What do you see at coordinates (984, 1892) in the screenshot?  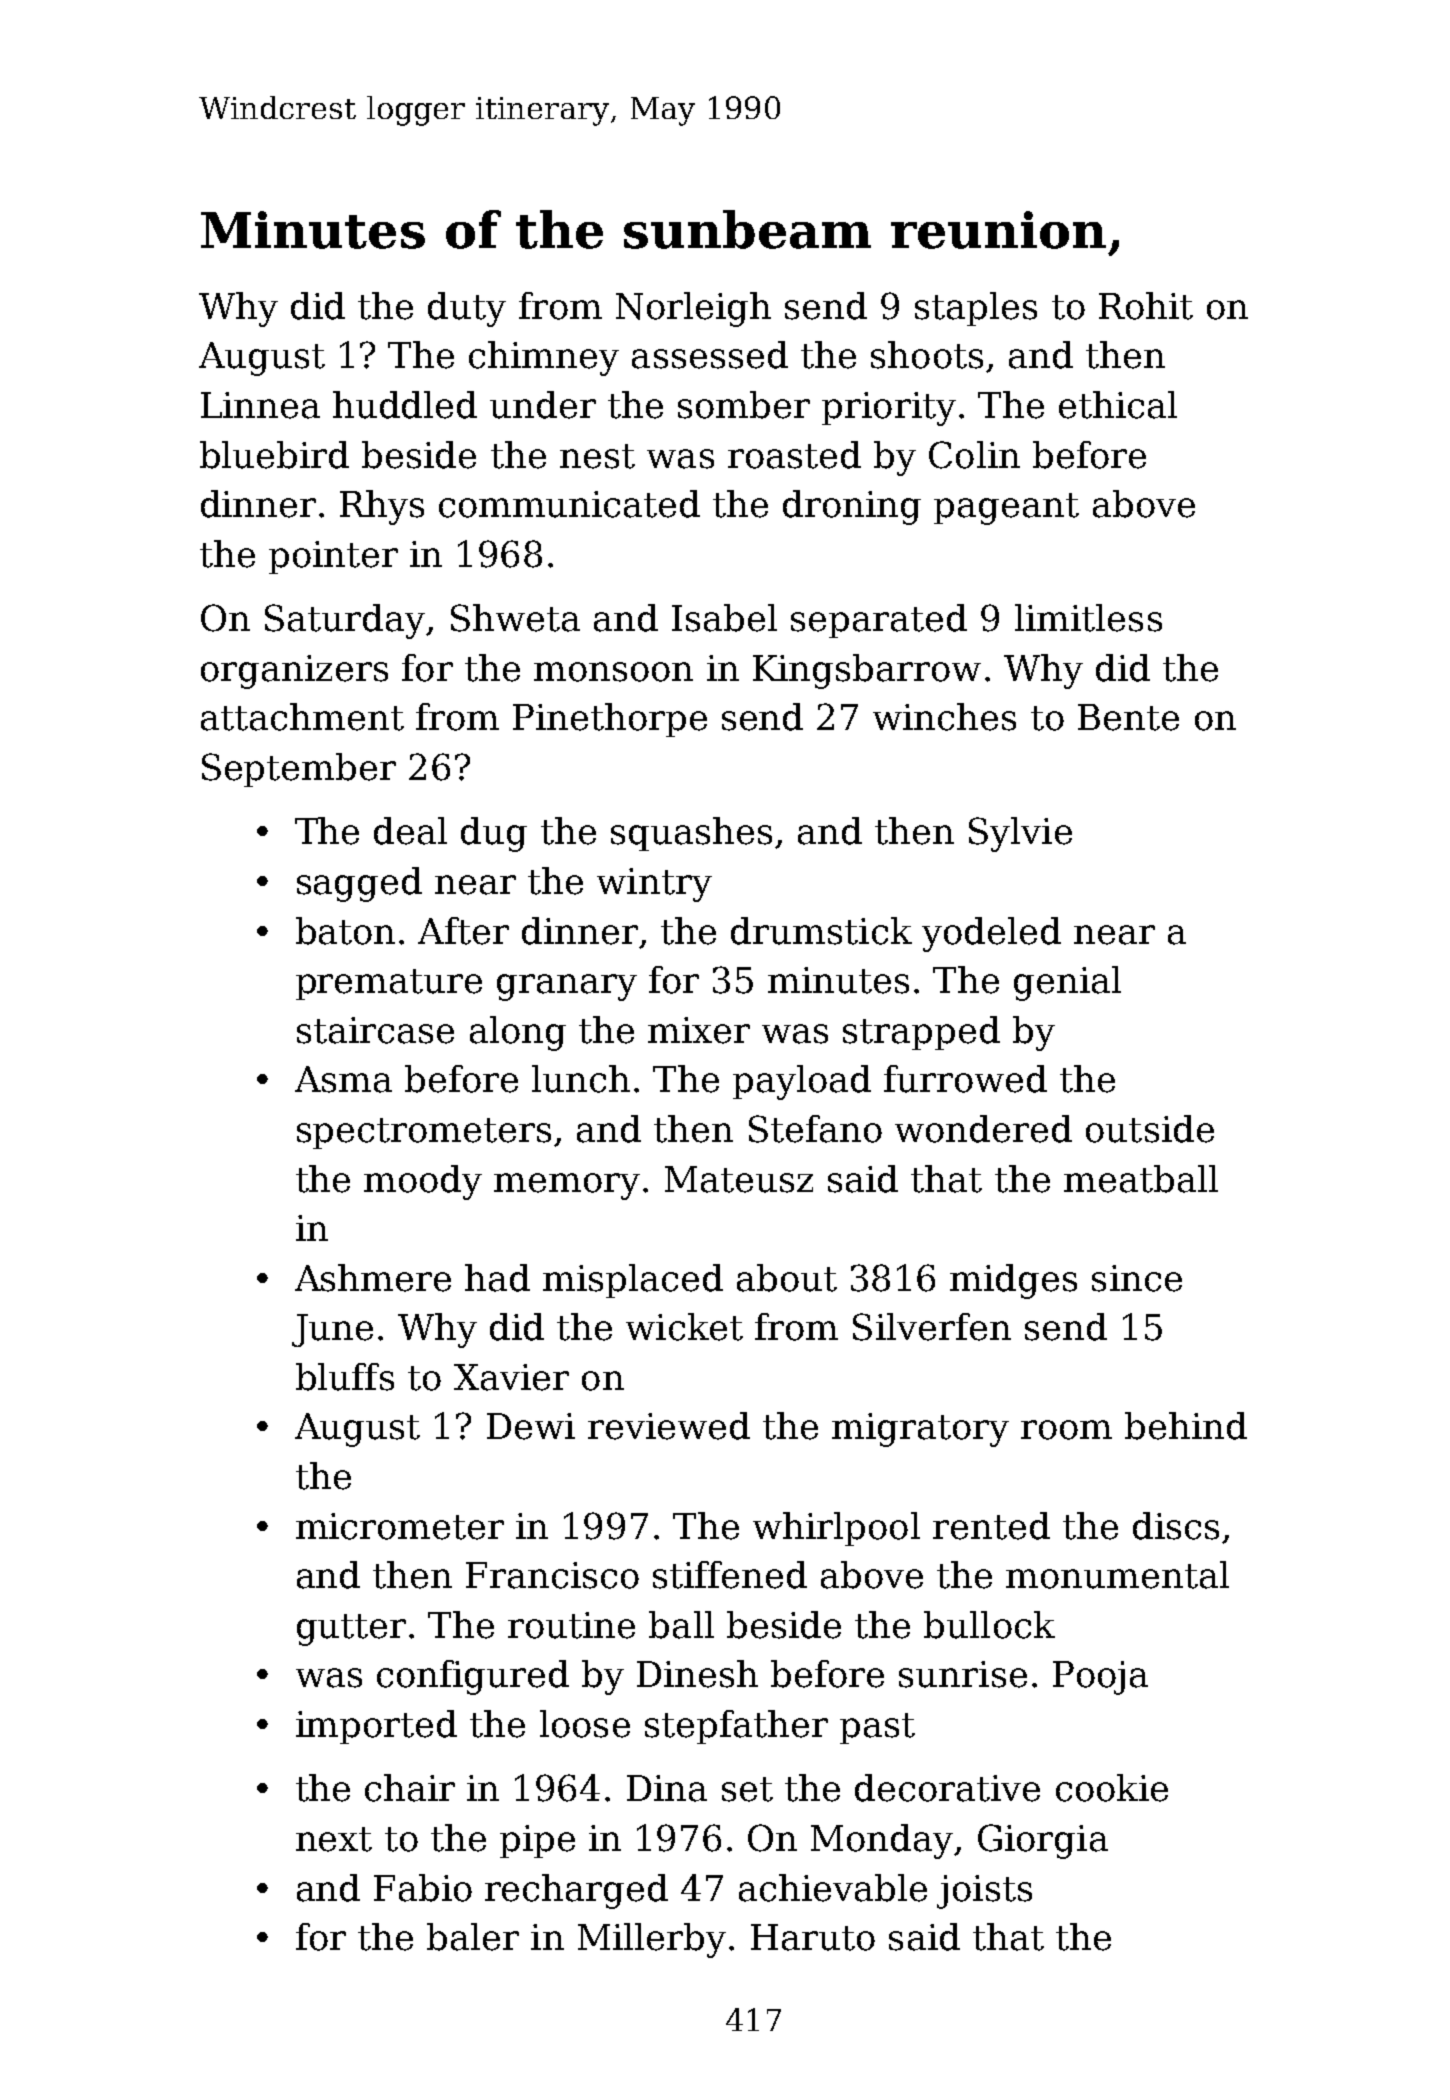 I see `joists` at bounding box center [984, 1892].
